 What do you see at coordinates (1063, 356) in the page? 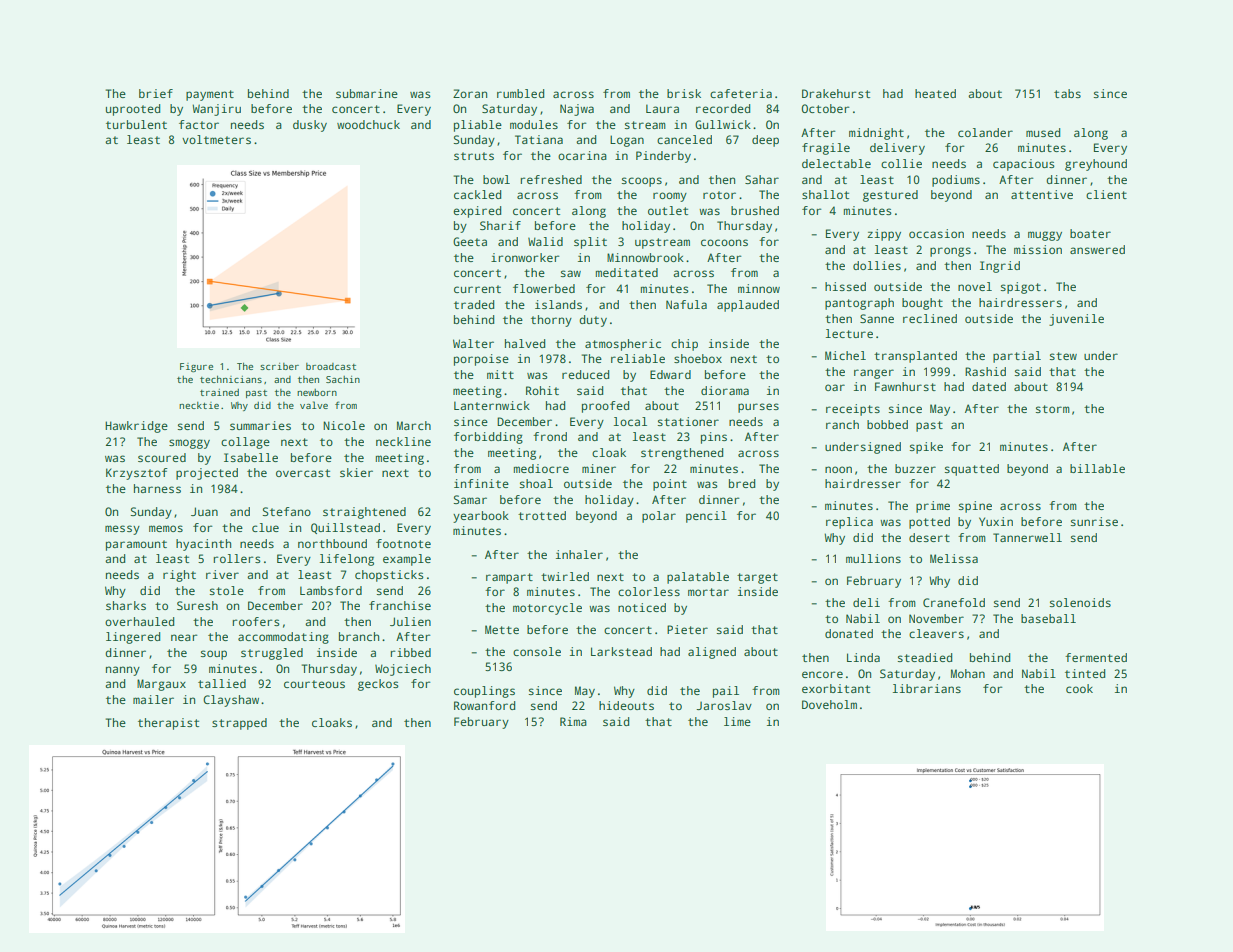
I see `stew` at bounding box center [1063, 356].
